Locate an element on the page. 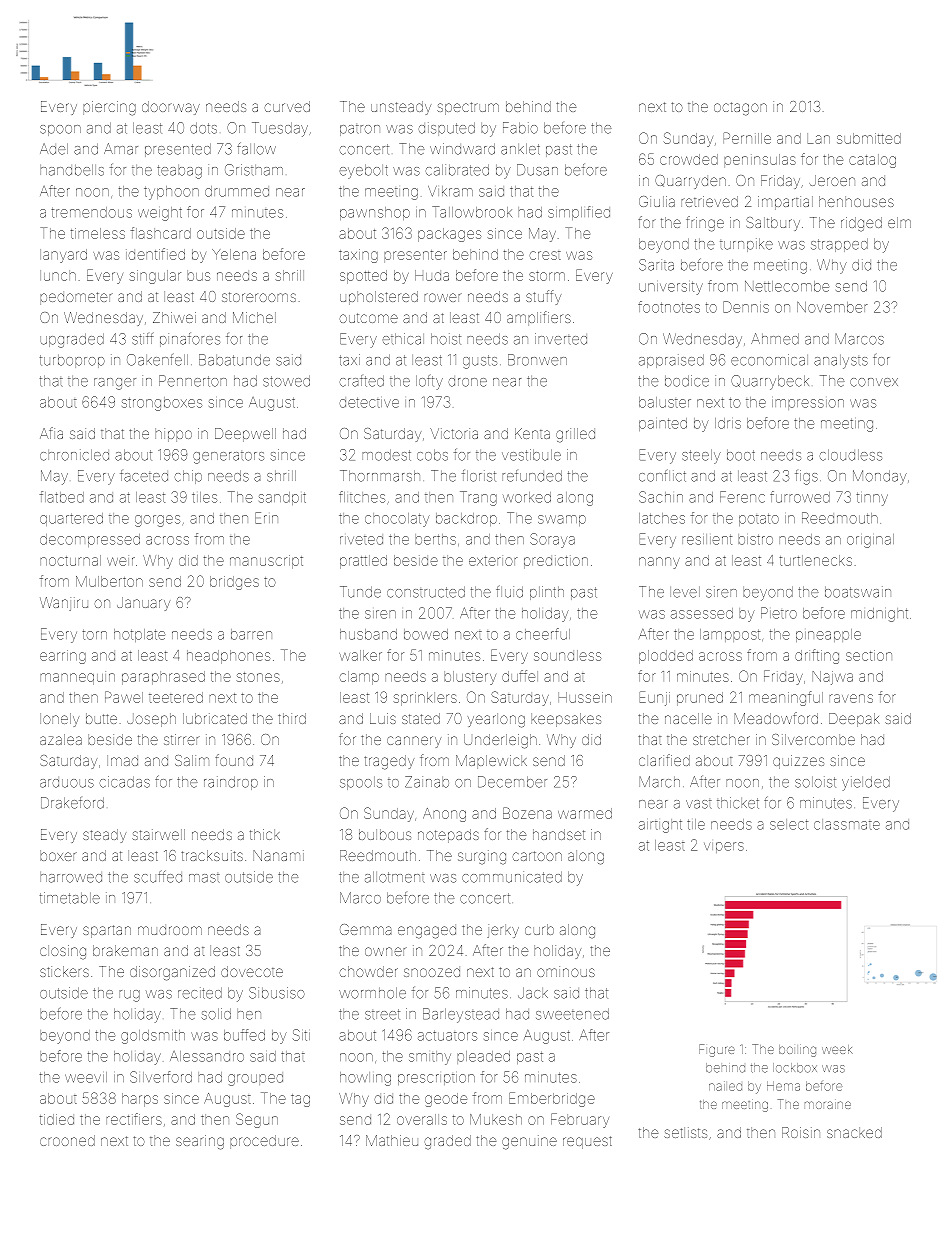  Maplewick is located at coordinates (491, 762).
